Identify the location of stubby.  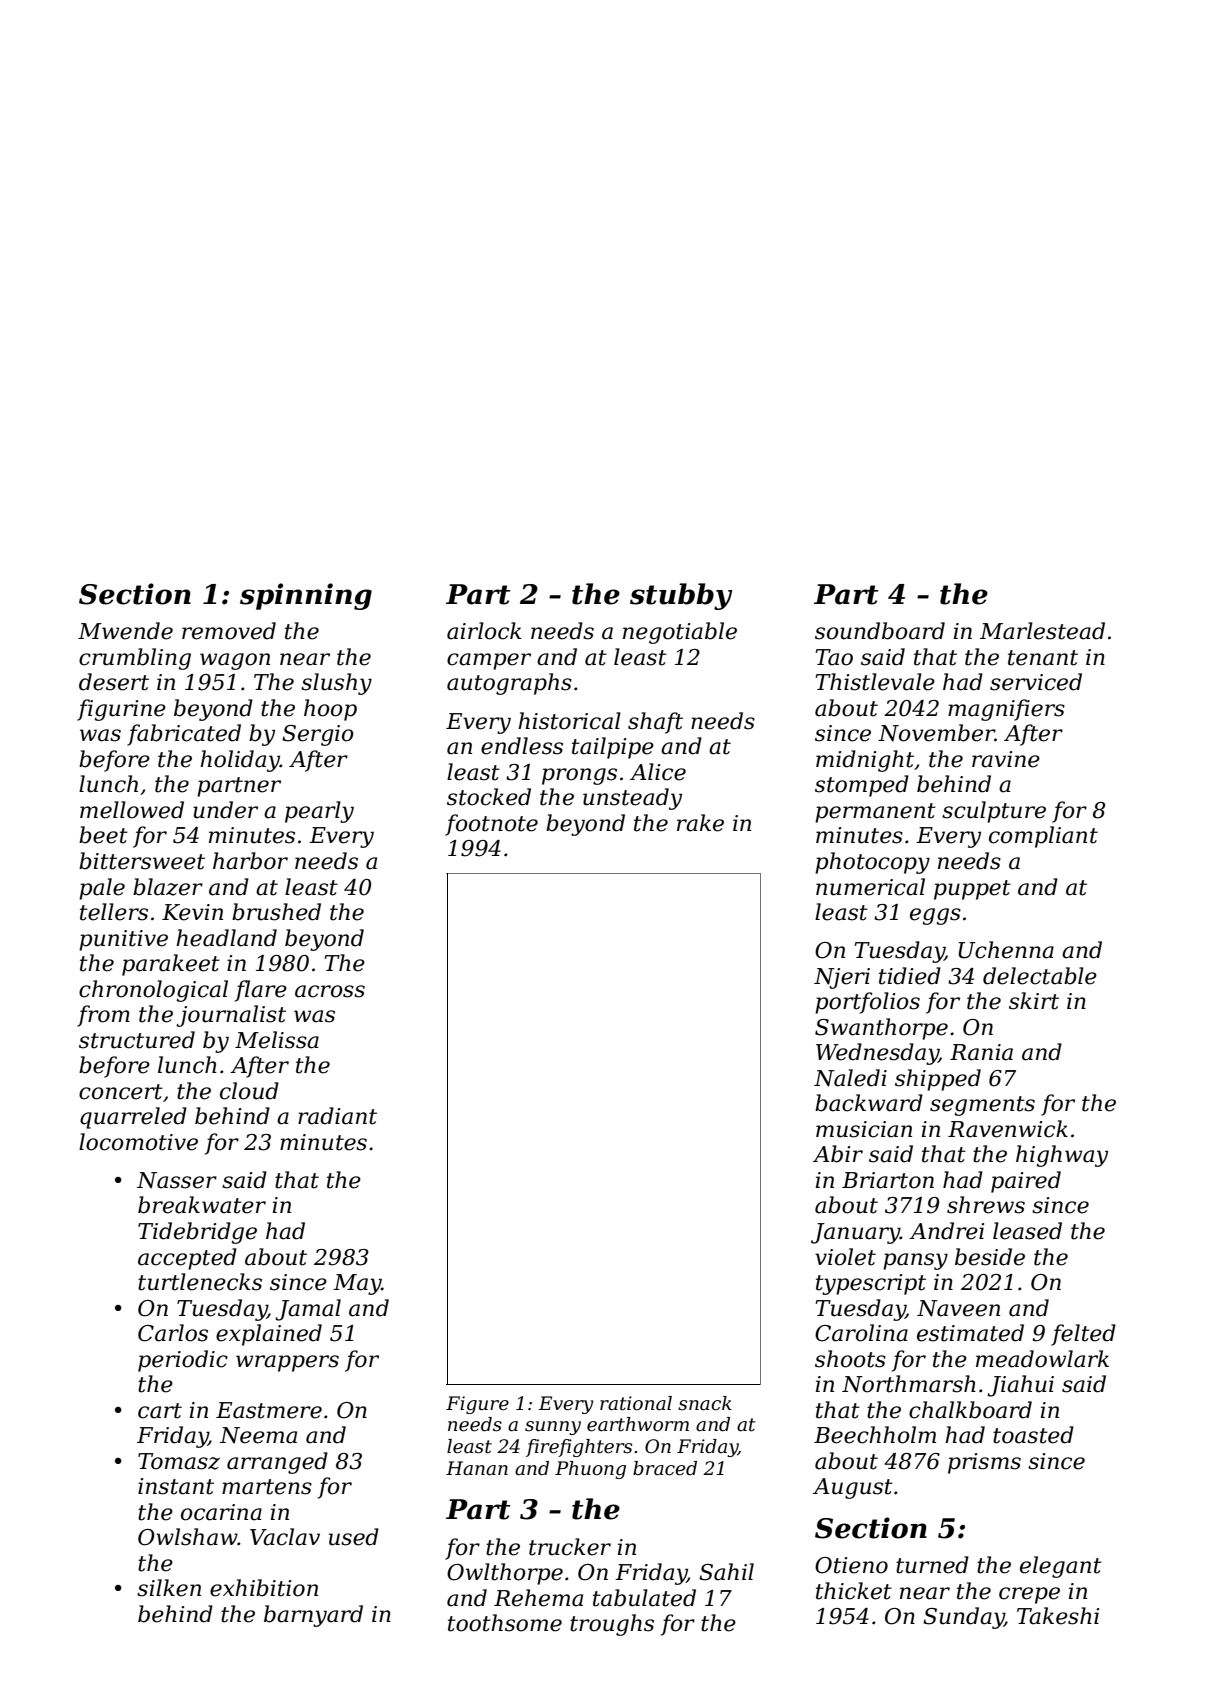
(681, 596).
